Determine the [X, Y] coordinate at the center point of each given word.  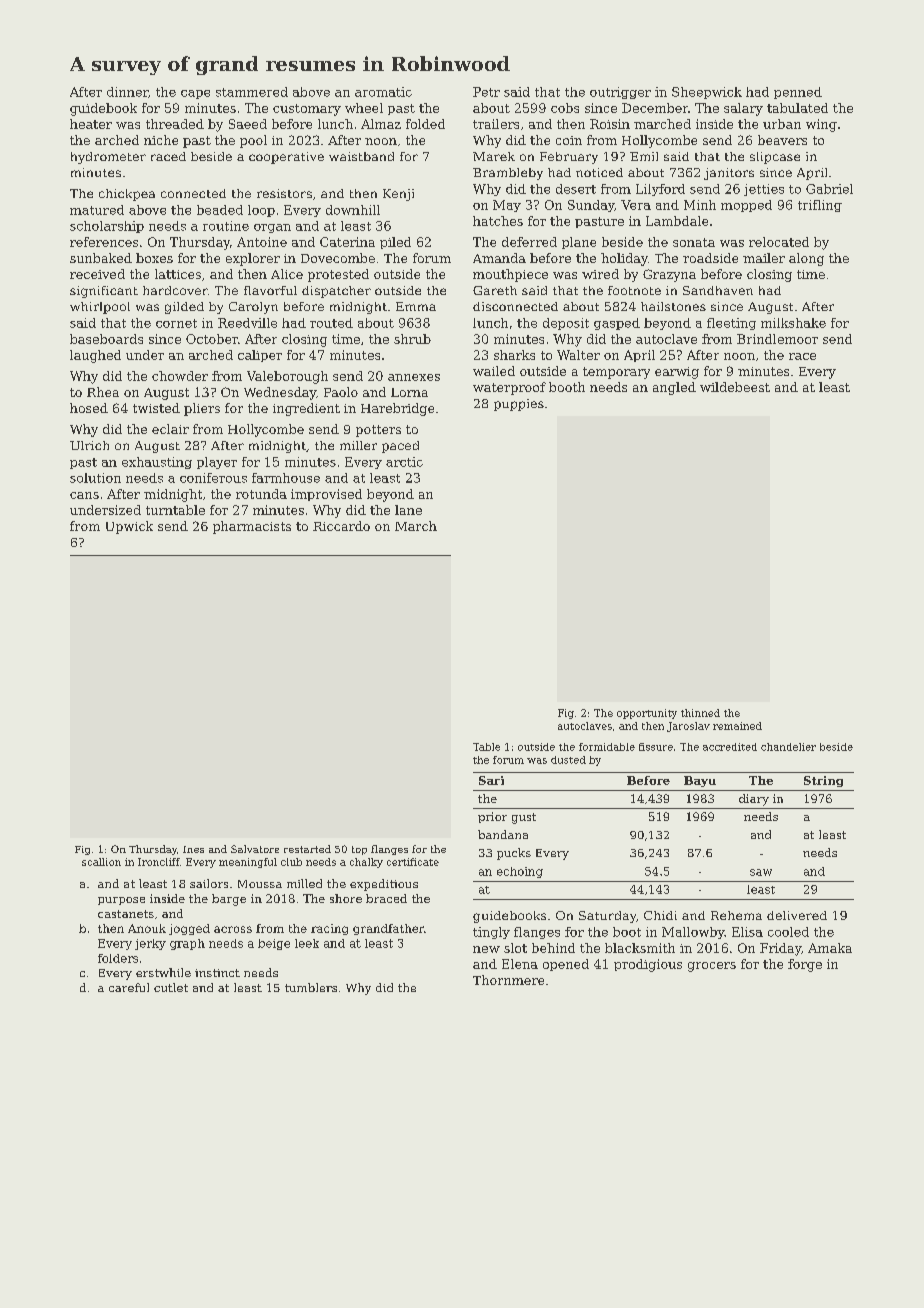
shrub [412, 339]
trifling [820, 206]
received [97, 274]
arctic [404, 462]
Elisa [747, 932]
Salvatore [255, 849]
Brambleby [508, 174]
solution [95, 478]
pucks [514, 854]
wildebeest [735, 387]
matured [97, 210]
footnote [634, 290]
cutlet [171, 987]
